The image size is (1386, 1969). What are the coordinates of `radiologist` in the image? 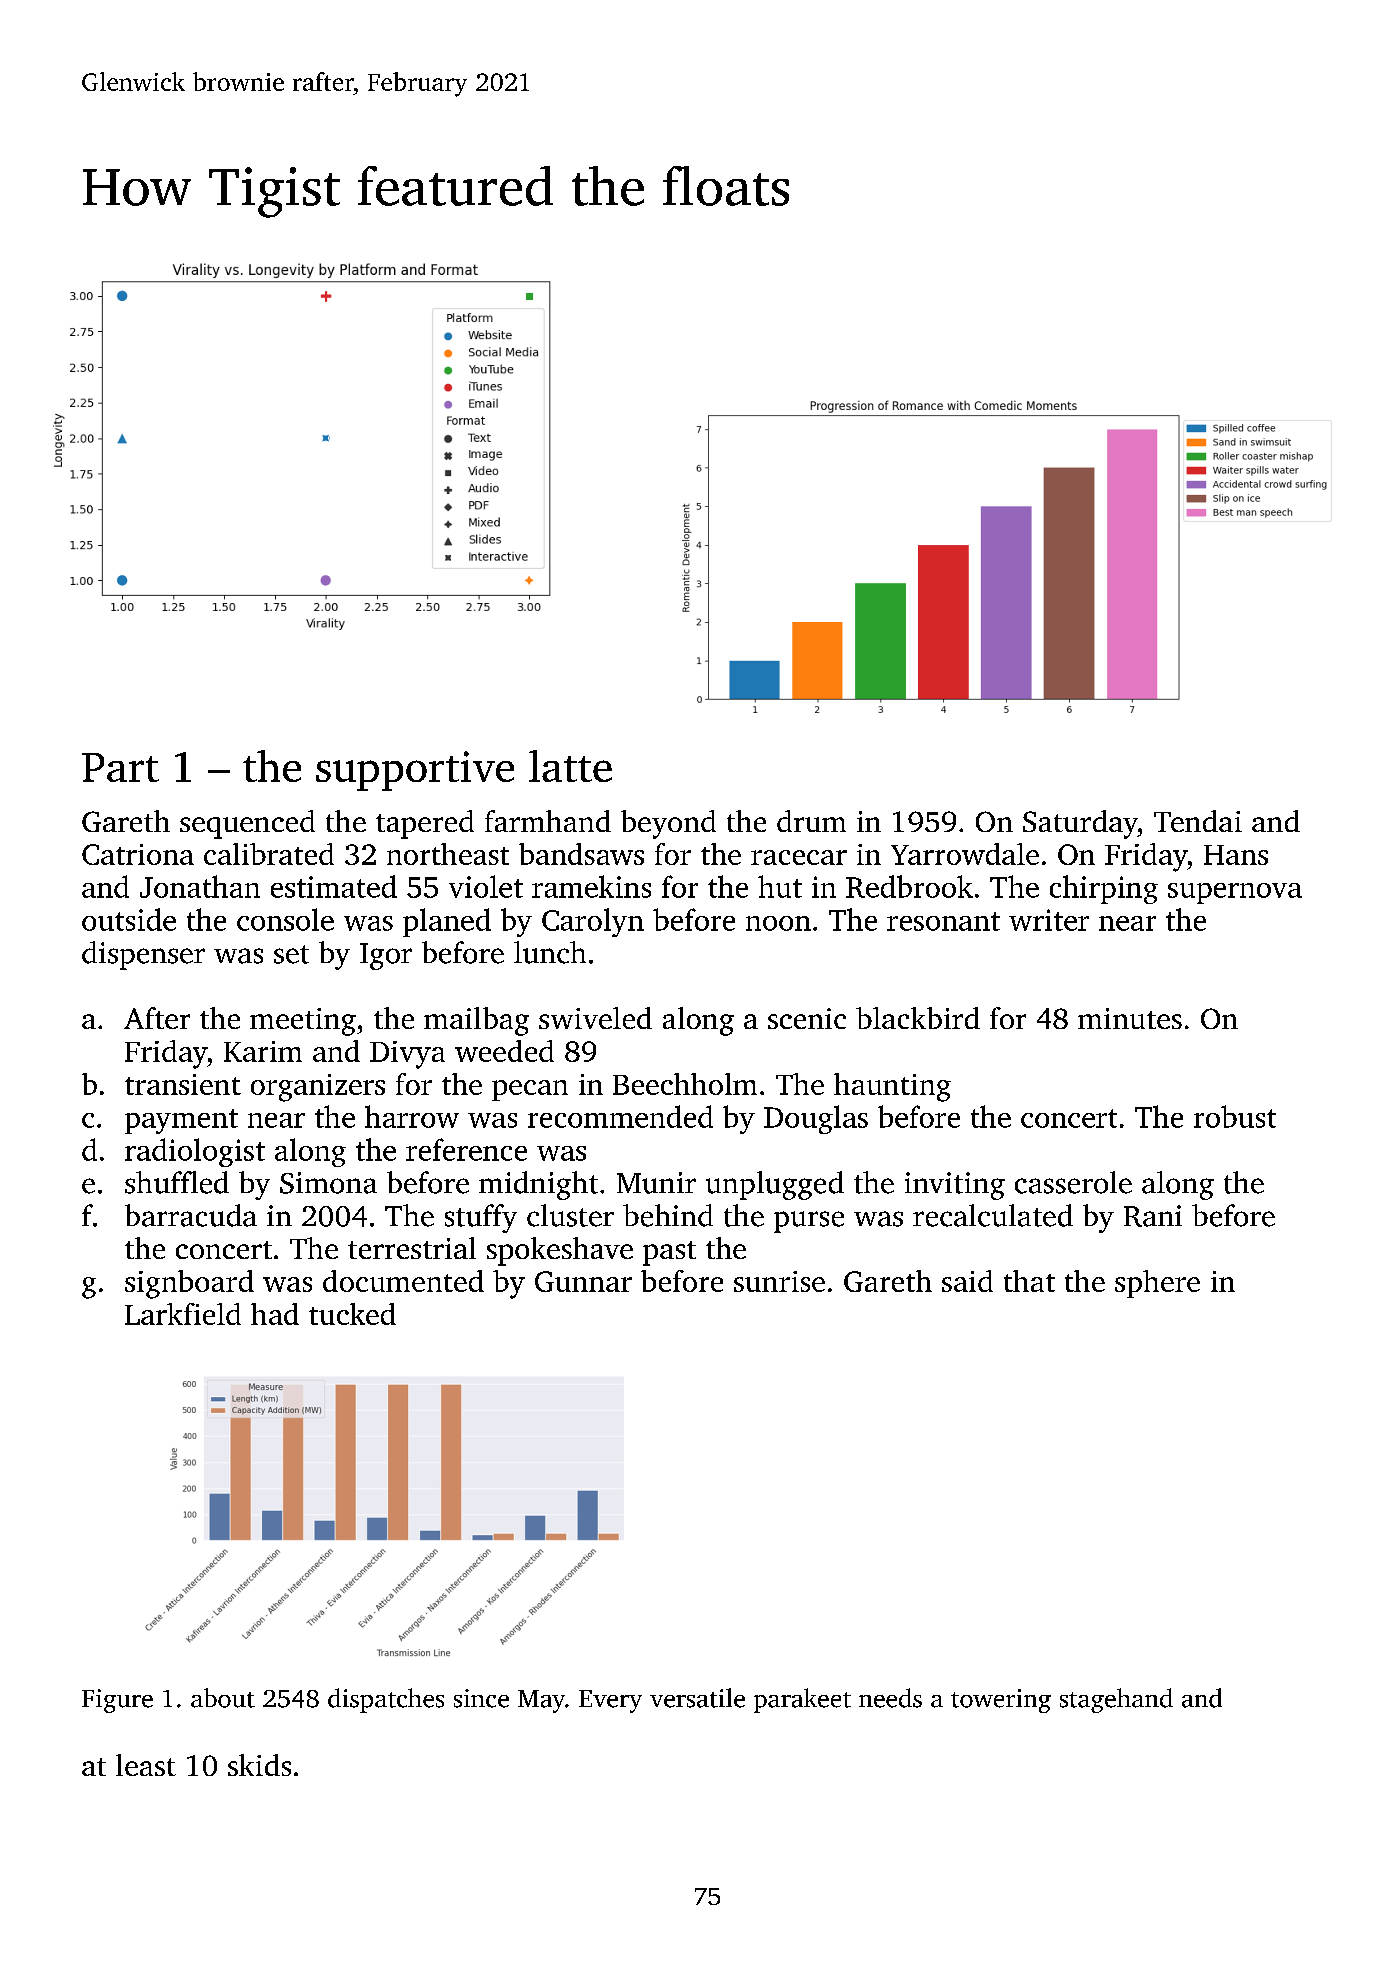 It's located at (195, 1152).
